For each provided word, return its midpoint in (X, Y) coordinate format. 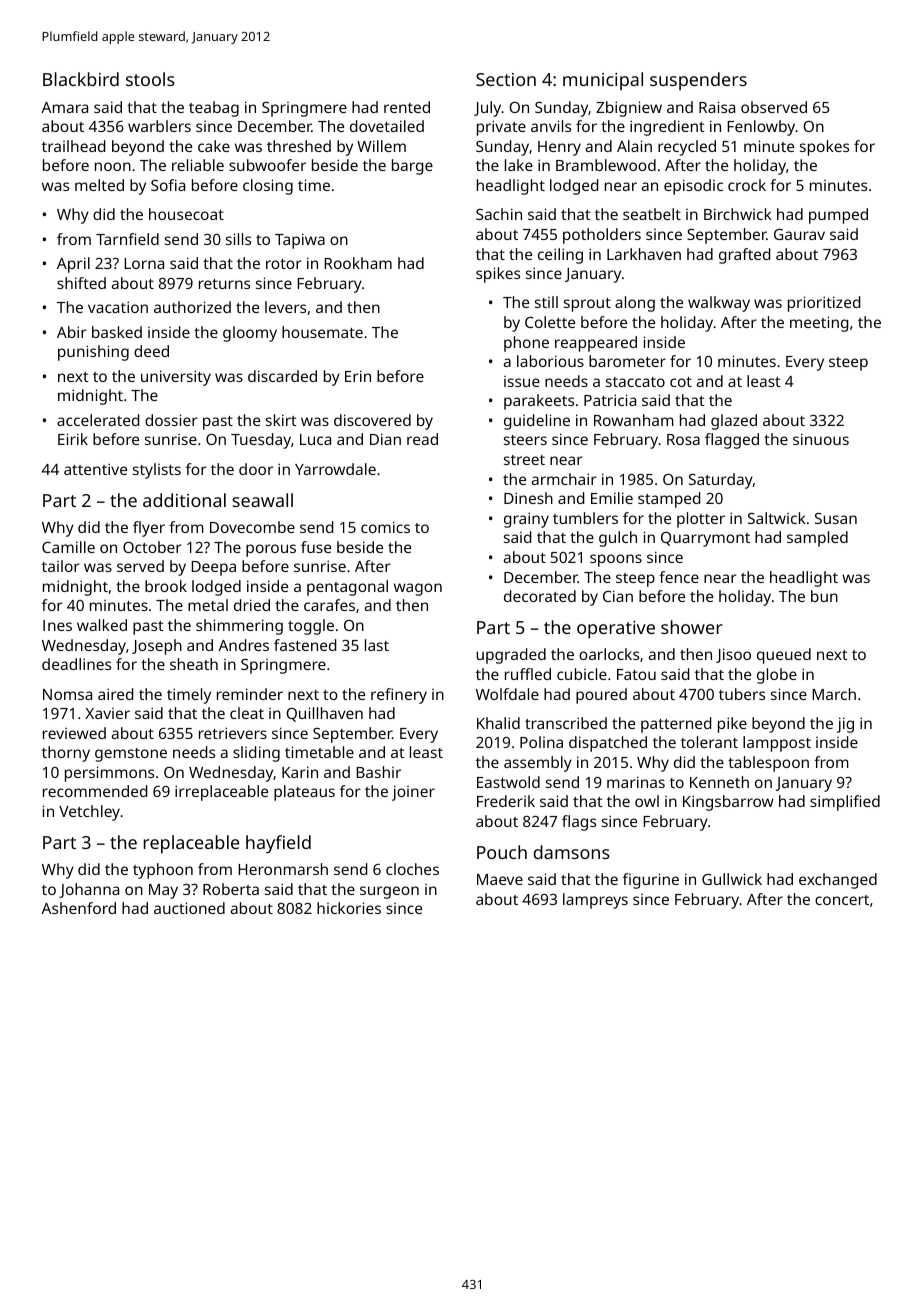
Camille (68, 547)
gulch (618, 539)
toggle (311, 627)
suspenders (698, 81)
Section (506, 79)
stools (150, 79)
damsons (572, 852)
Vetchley (89, 813)
